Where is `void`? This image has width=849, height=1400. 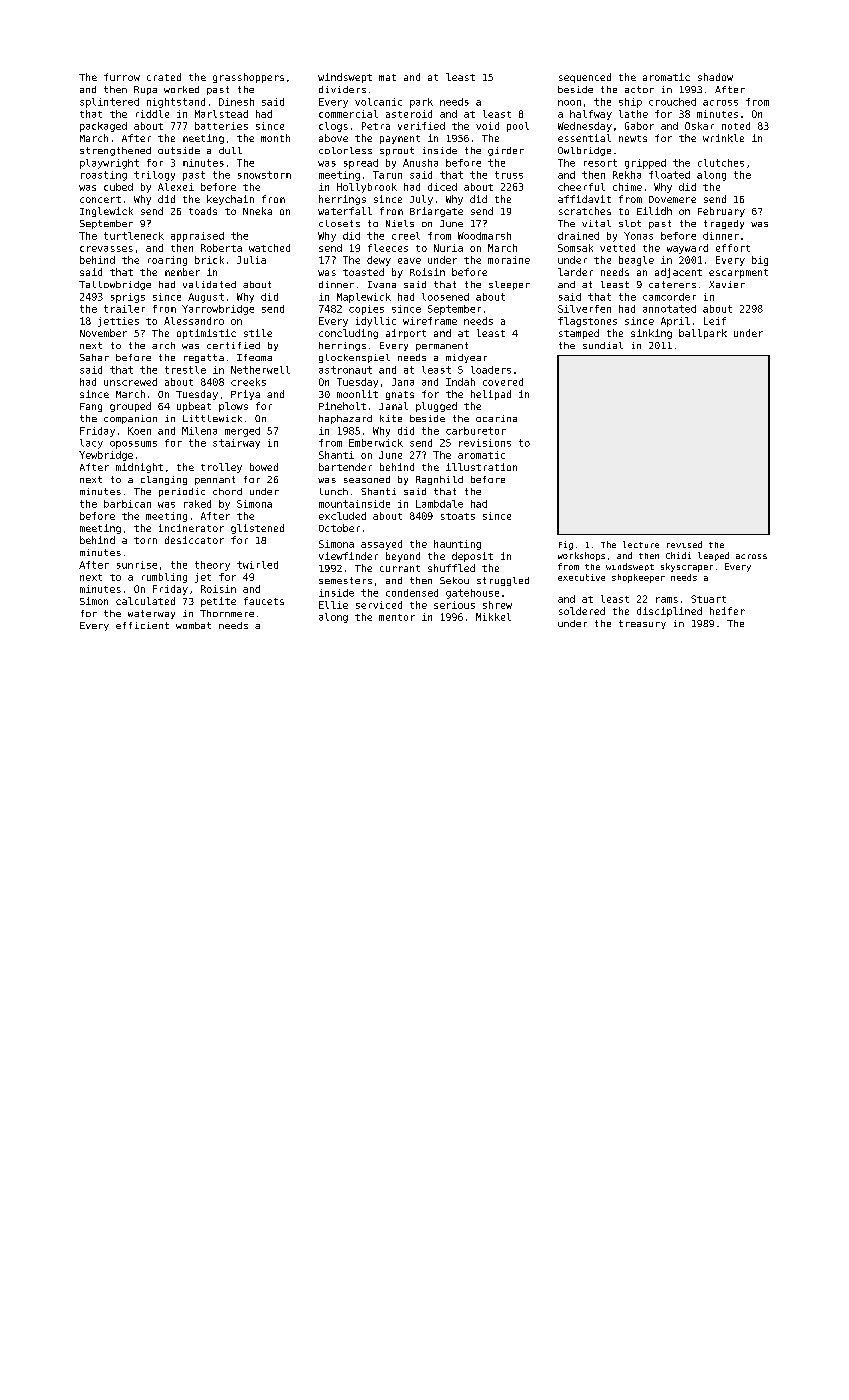 void is located at coordinates (487, 126).
